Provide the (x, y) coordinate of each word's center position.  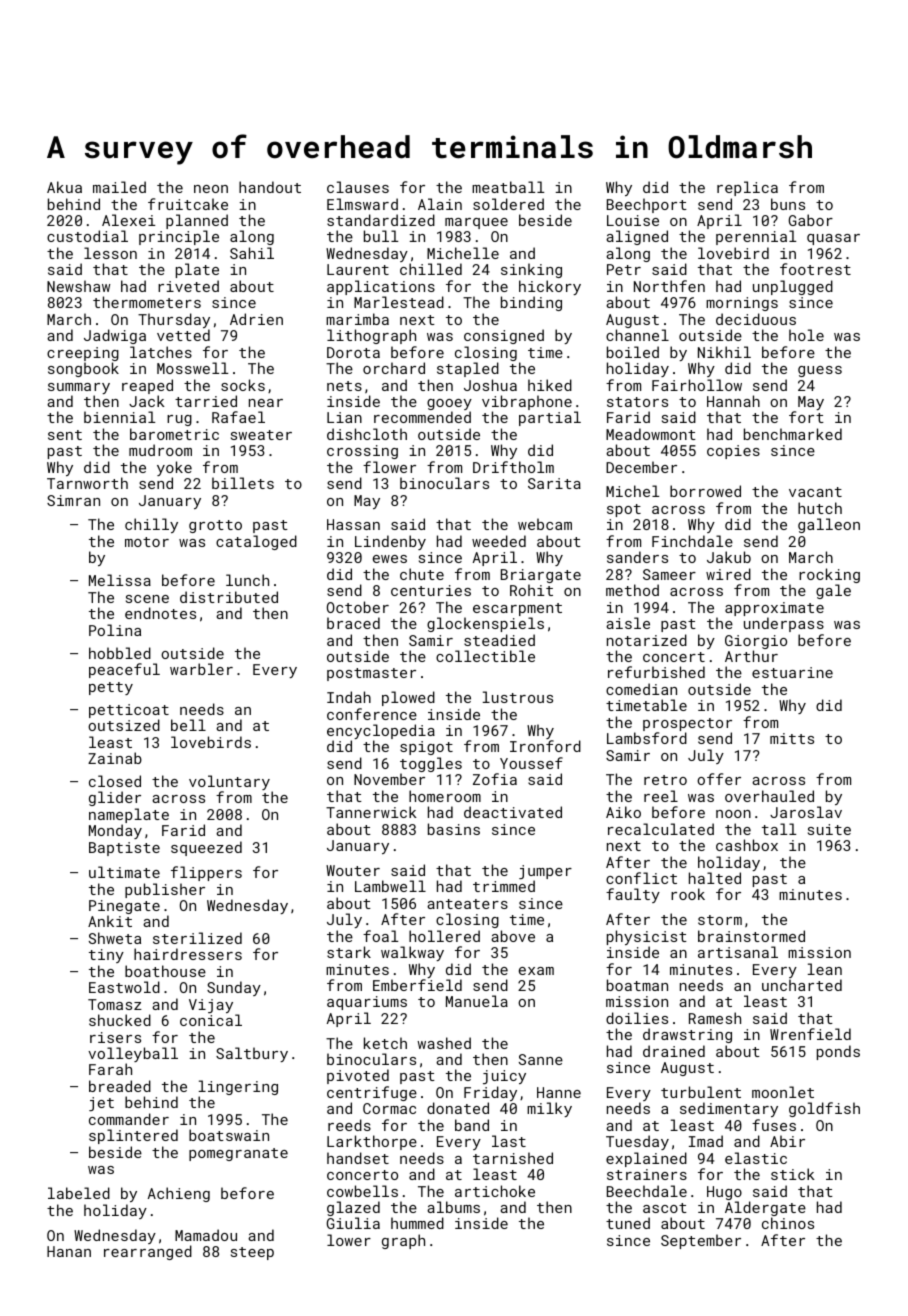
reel (661, 796)
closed (115, 781)
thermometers (147, 302)
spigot (426, 748)
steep (252, 1253)
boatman (637, 985)
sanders (637, 557)
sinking (531, 270)
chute (422, 574)
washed (444, 1043)
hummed (417, 1223)
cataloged (256, 542)
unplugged (793, 287)
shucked (120, 1020)
